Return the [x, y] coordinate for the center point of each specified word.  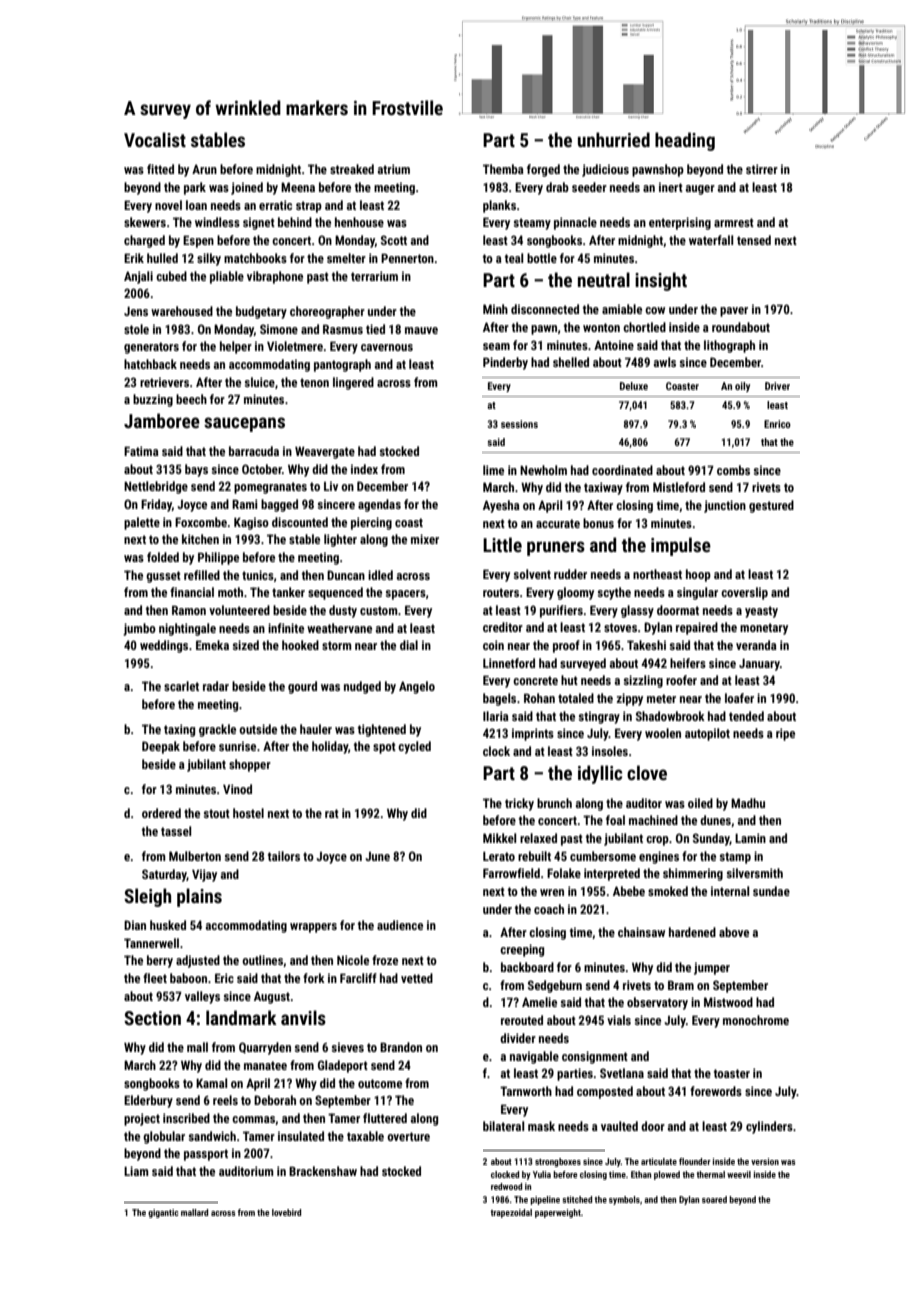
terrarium [374, 276]
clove [647, 772]
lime [493, 470]
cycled [414, 747]
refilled [202, 575]
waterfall [711, 240]
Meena [298, 187]
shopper [250, 765]
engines [659, 857]
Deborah [275, 1100]
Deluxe [634, 386]
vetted [417, 978]
